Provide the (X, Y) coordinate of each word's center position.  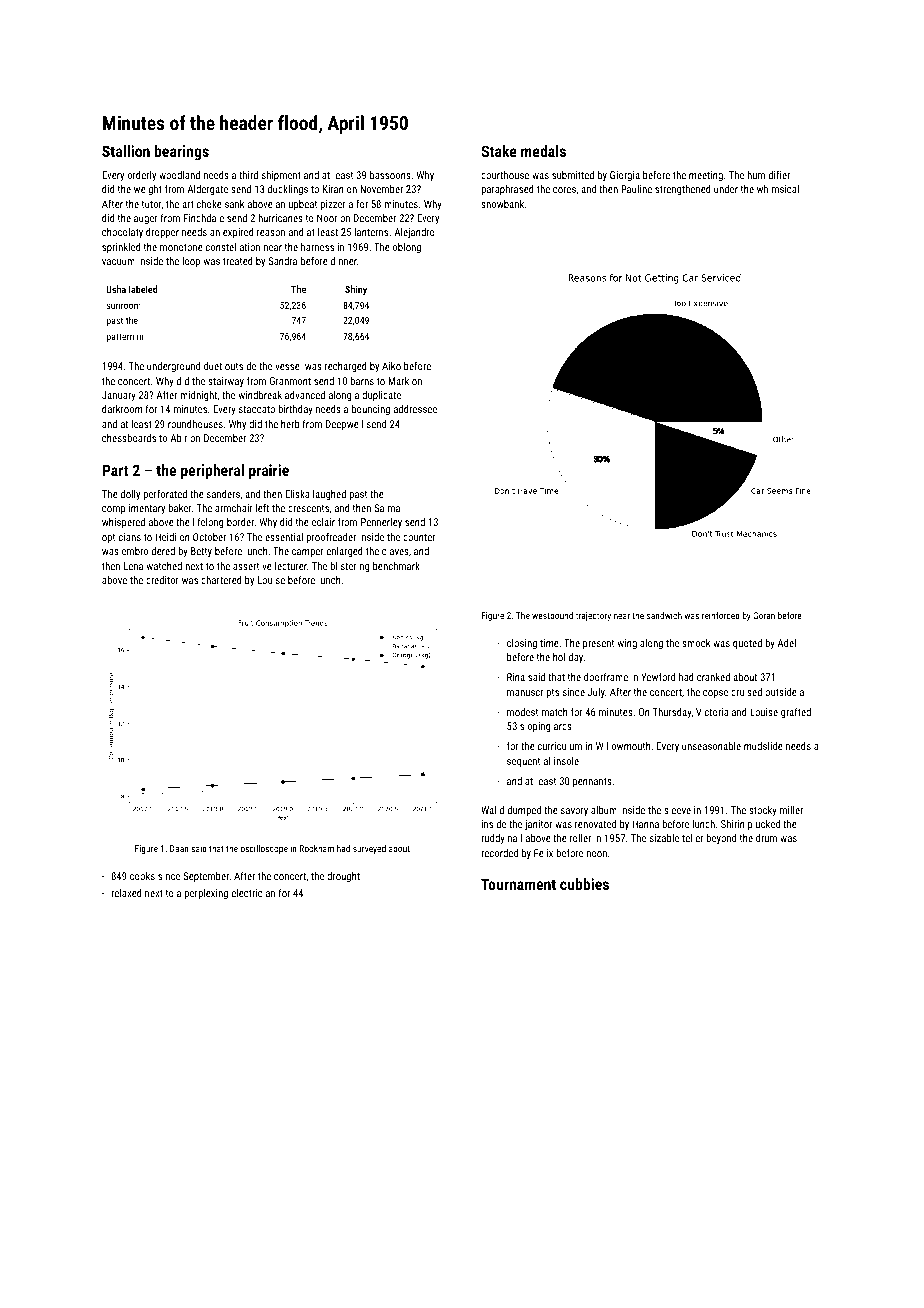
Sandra (282, 261)
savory (574, 812)
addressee (415, 409)
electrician (253, 893)
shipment (281, 176)
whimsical (778, 189)
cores (564, 190)
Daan (179, 848)
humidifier (768, 175)
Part (115, 470)
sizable (664, 838)
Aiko (391, 366)
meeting (706, 176)
